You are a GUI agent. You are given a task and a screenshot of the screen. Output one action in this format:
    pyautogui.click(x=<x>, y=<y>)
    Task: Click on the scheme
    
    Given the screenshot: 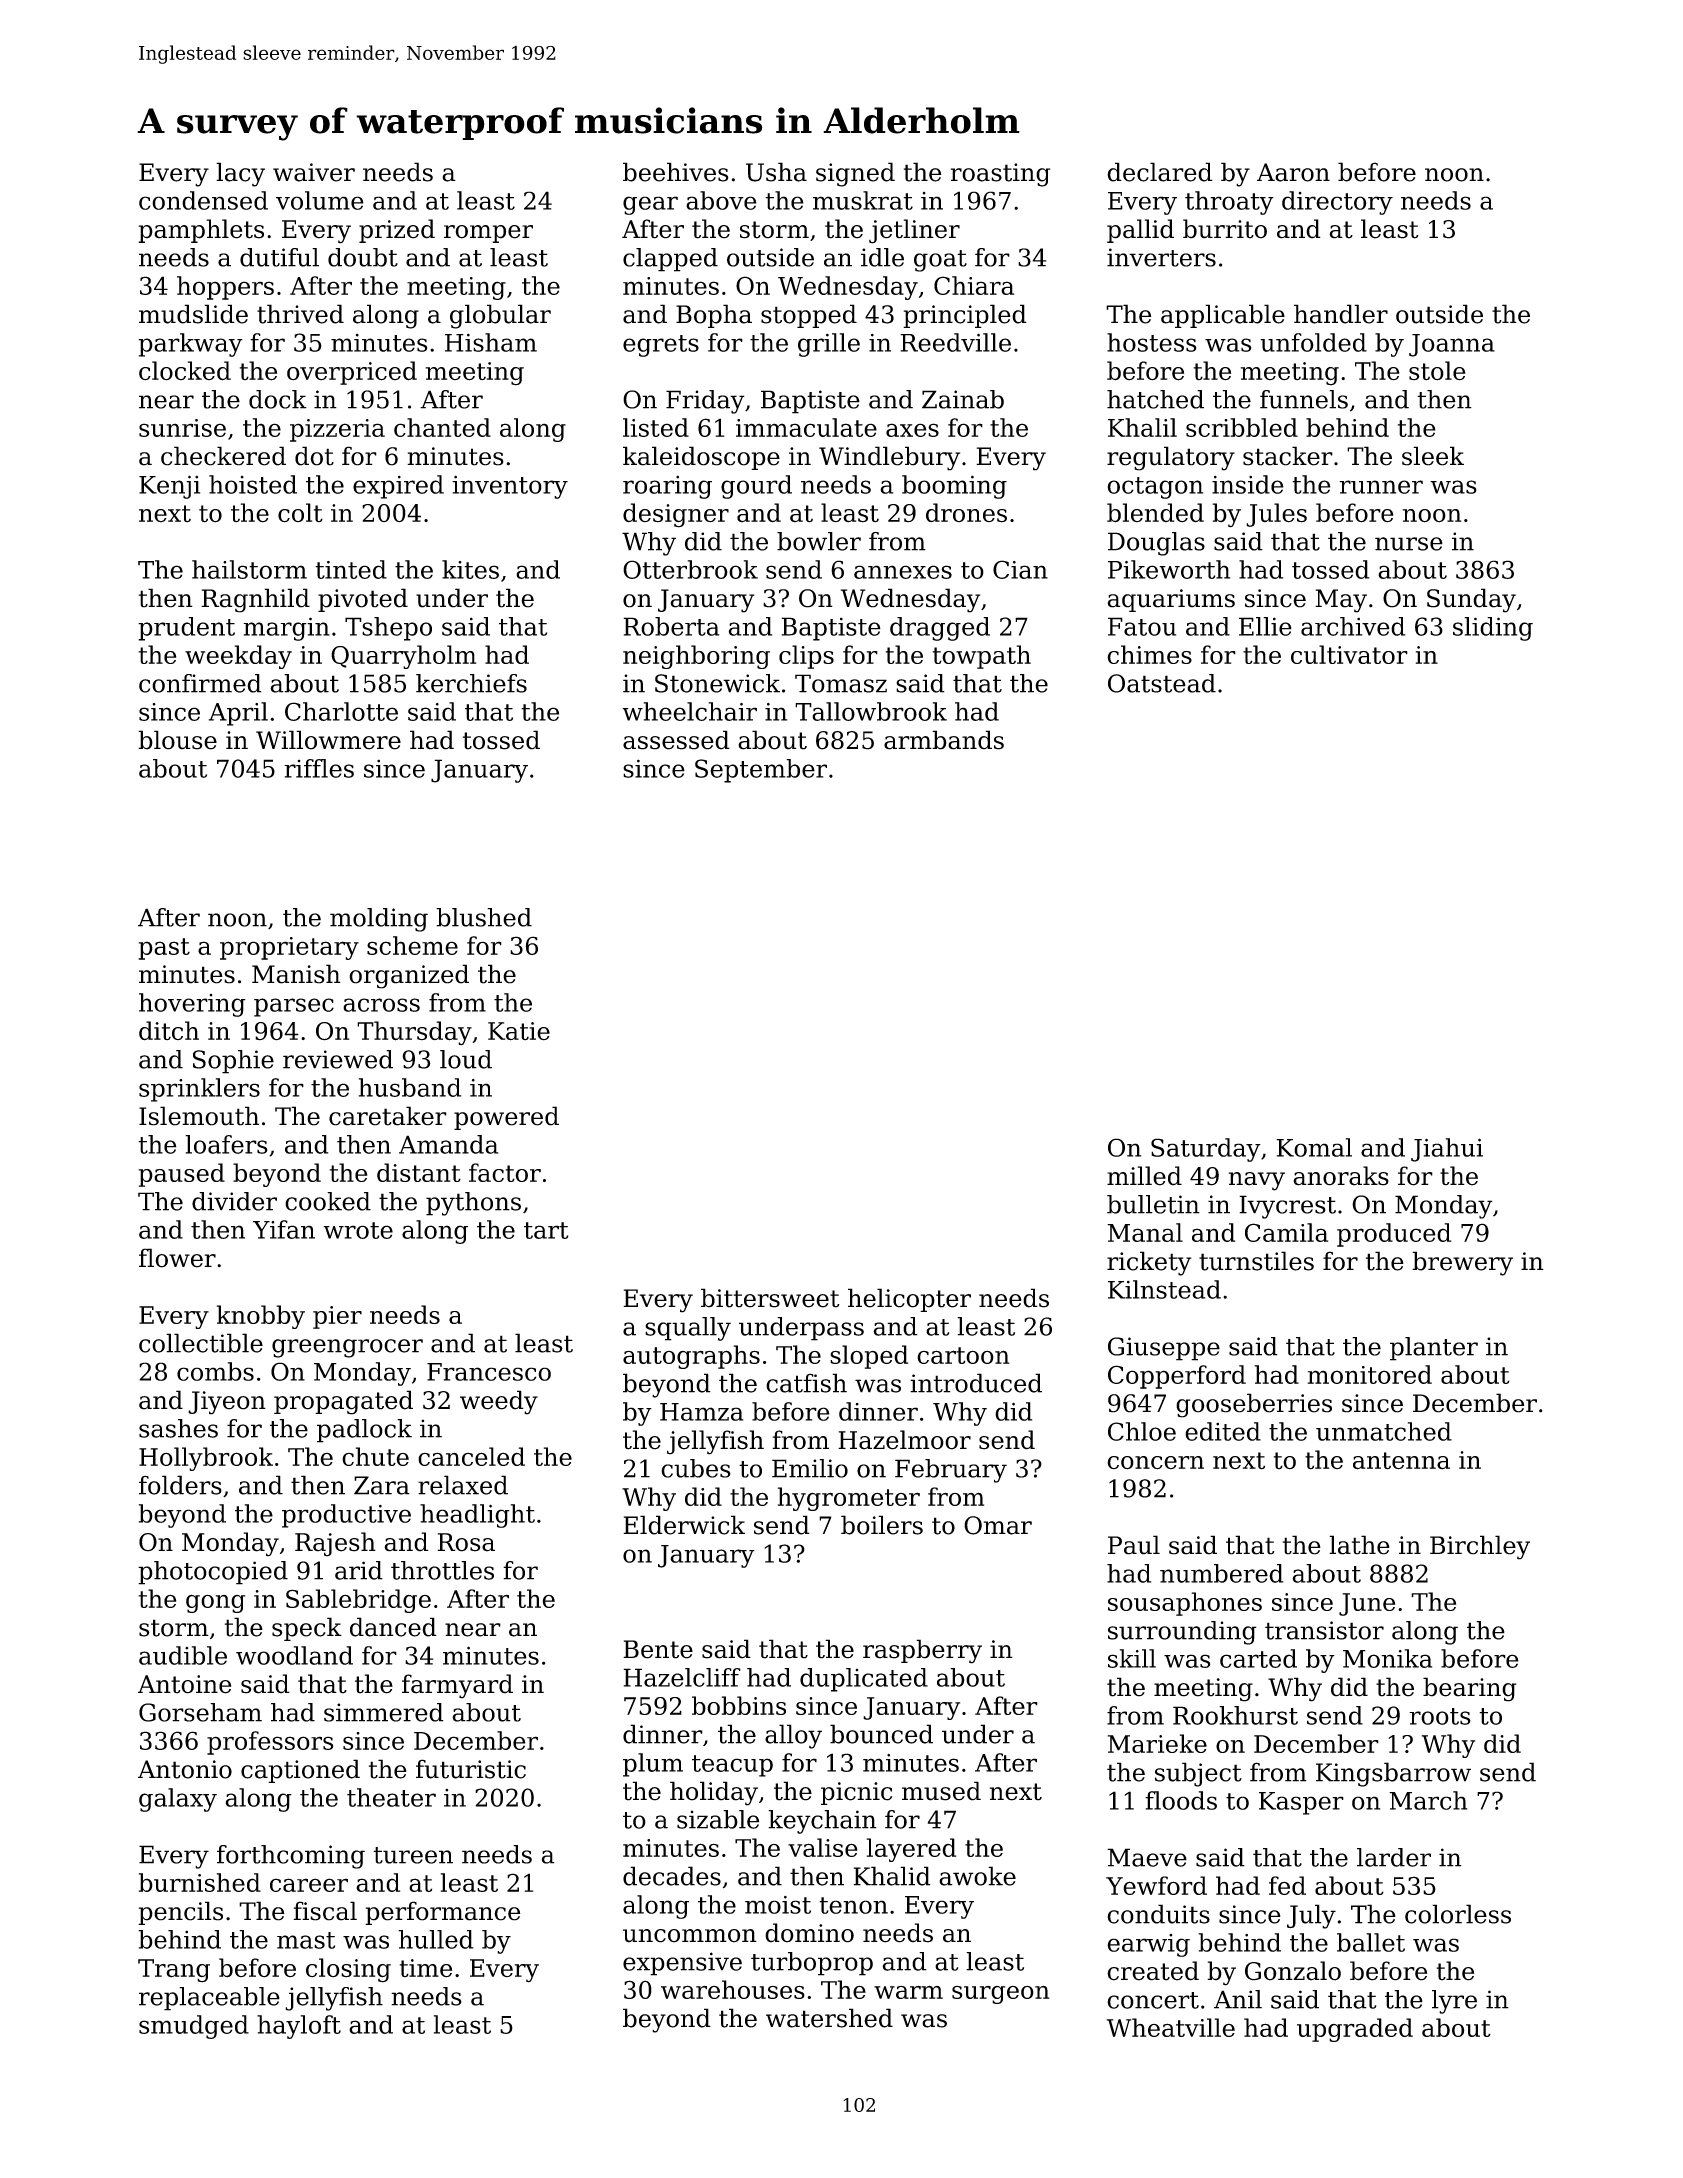 What is the action you would take?
    pyautogui.click(x=412, y=945)
